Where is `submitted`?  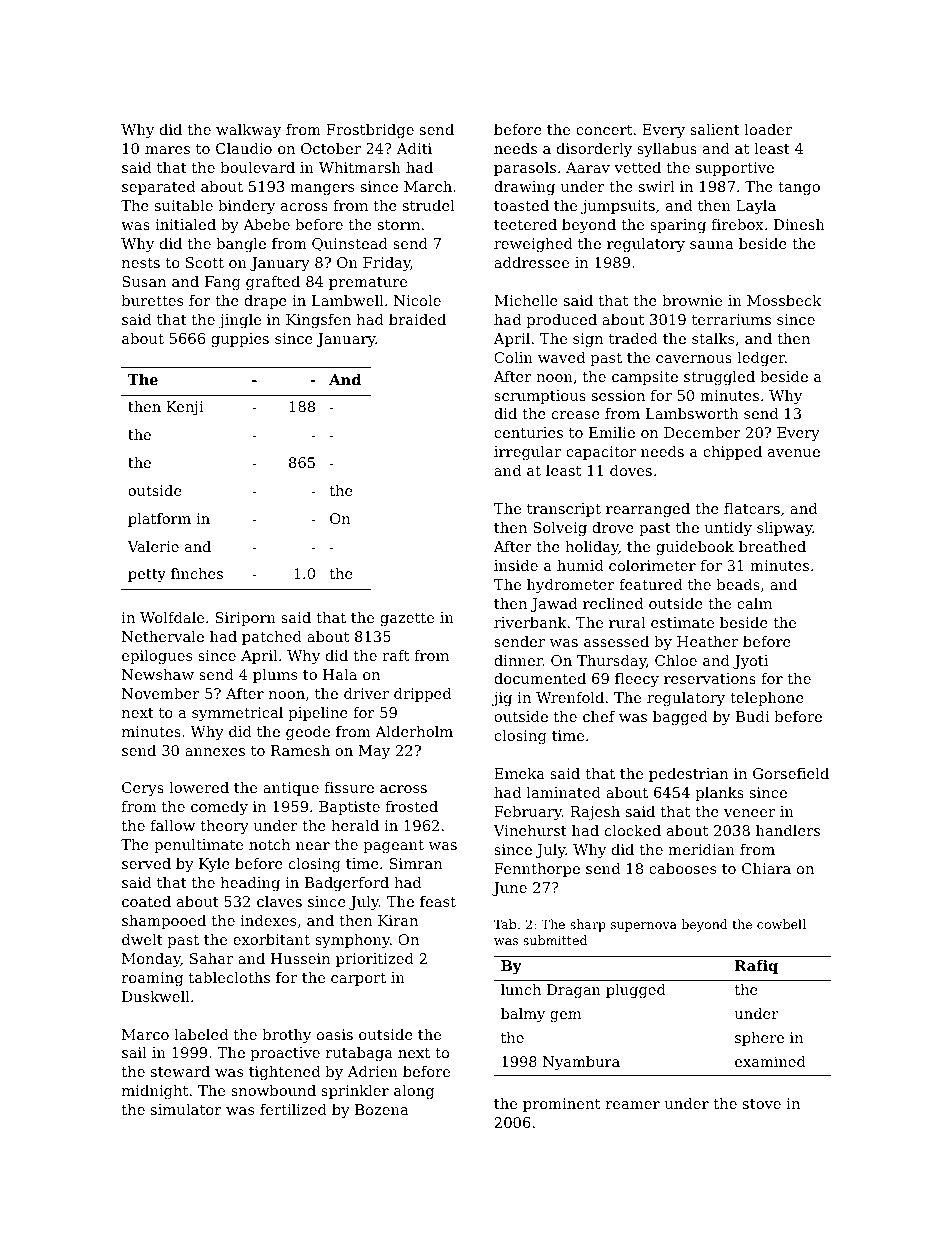
submitted is located at coordinates (555, 940).
